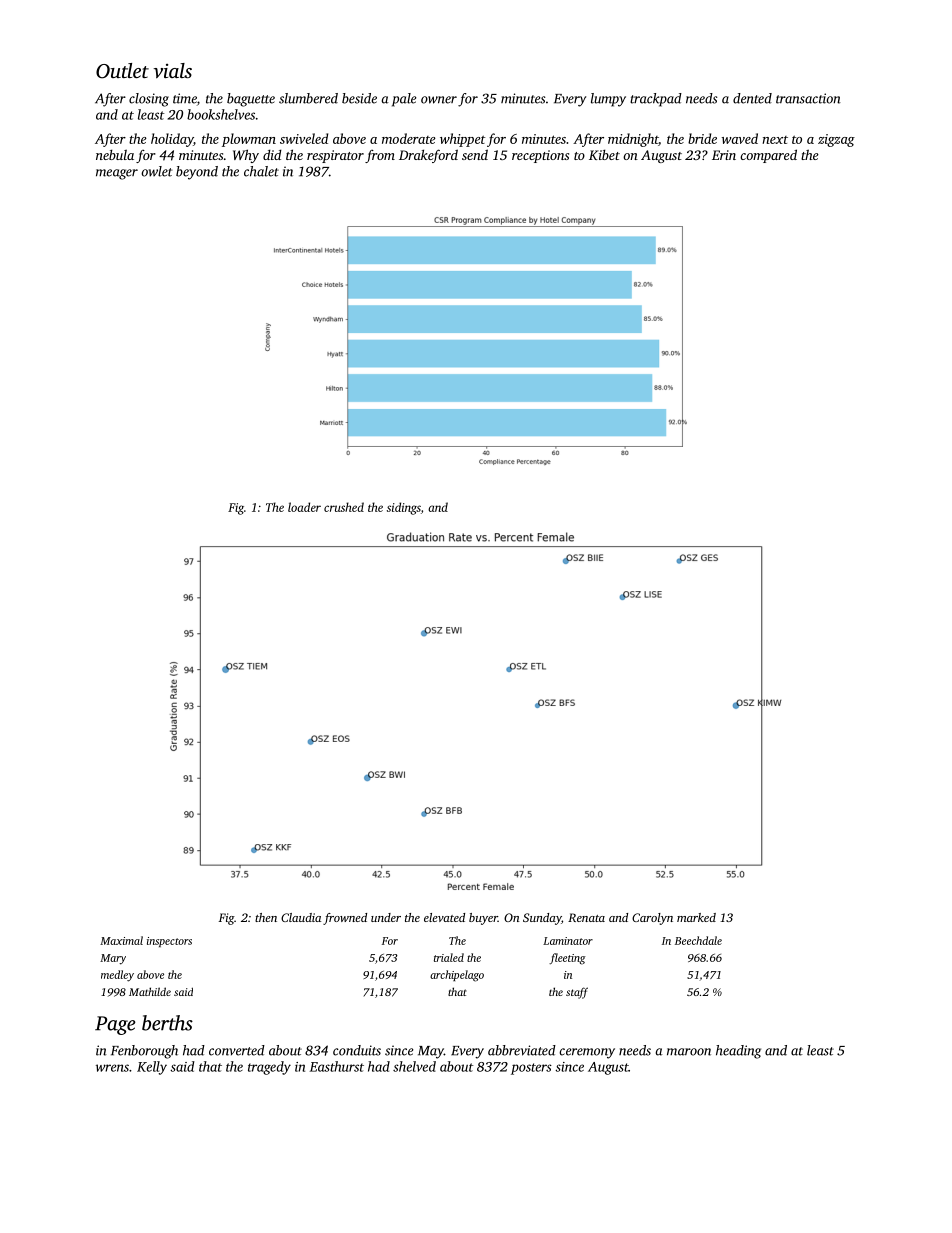 The width and height of the image is (952, 1233). Describe the element at coordinates (444, 917) in the image. I see `elevated` at that location.
